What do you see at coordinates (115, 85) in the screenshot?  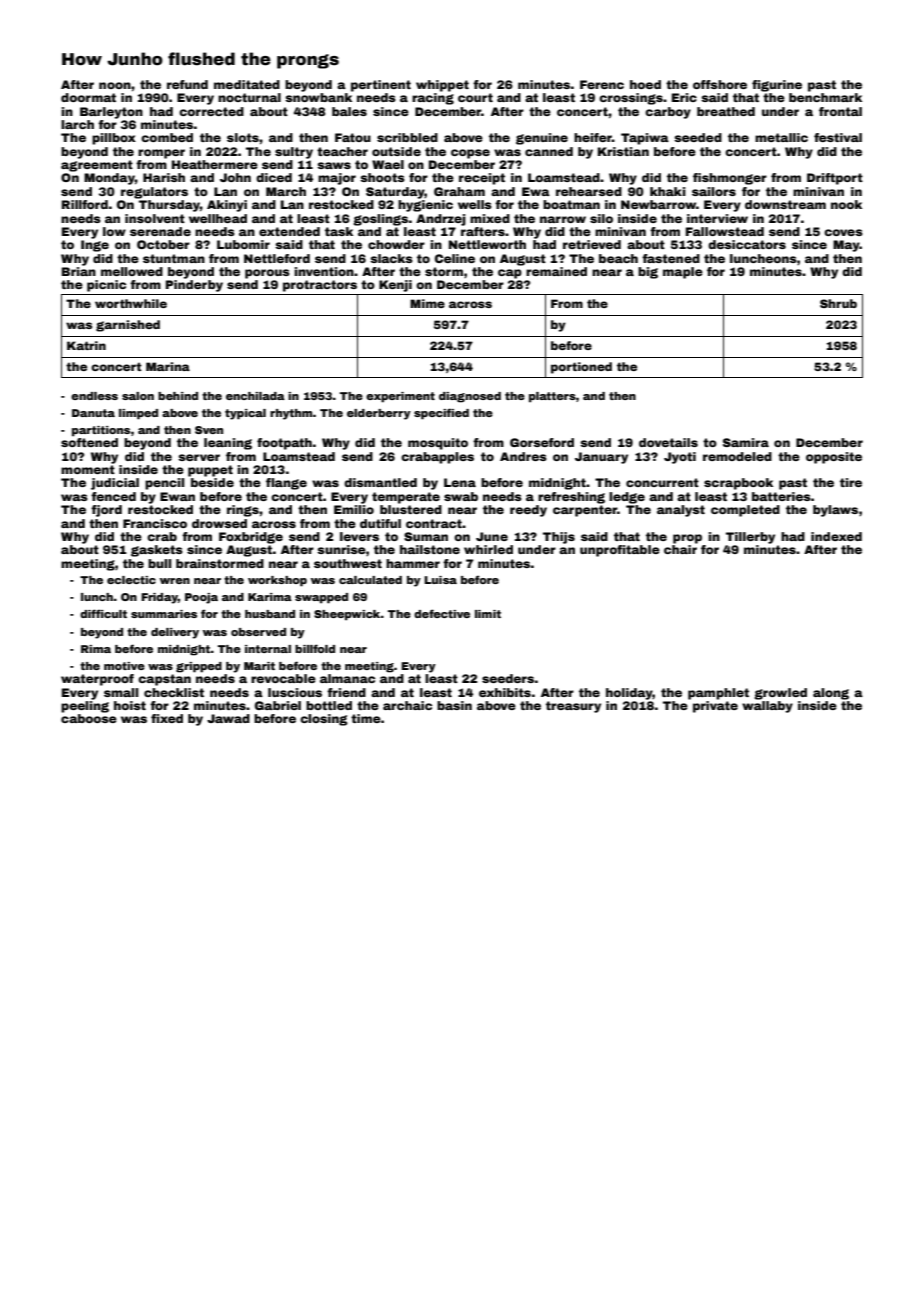 I see `noon` at bounding box center [115, 85].
